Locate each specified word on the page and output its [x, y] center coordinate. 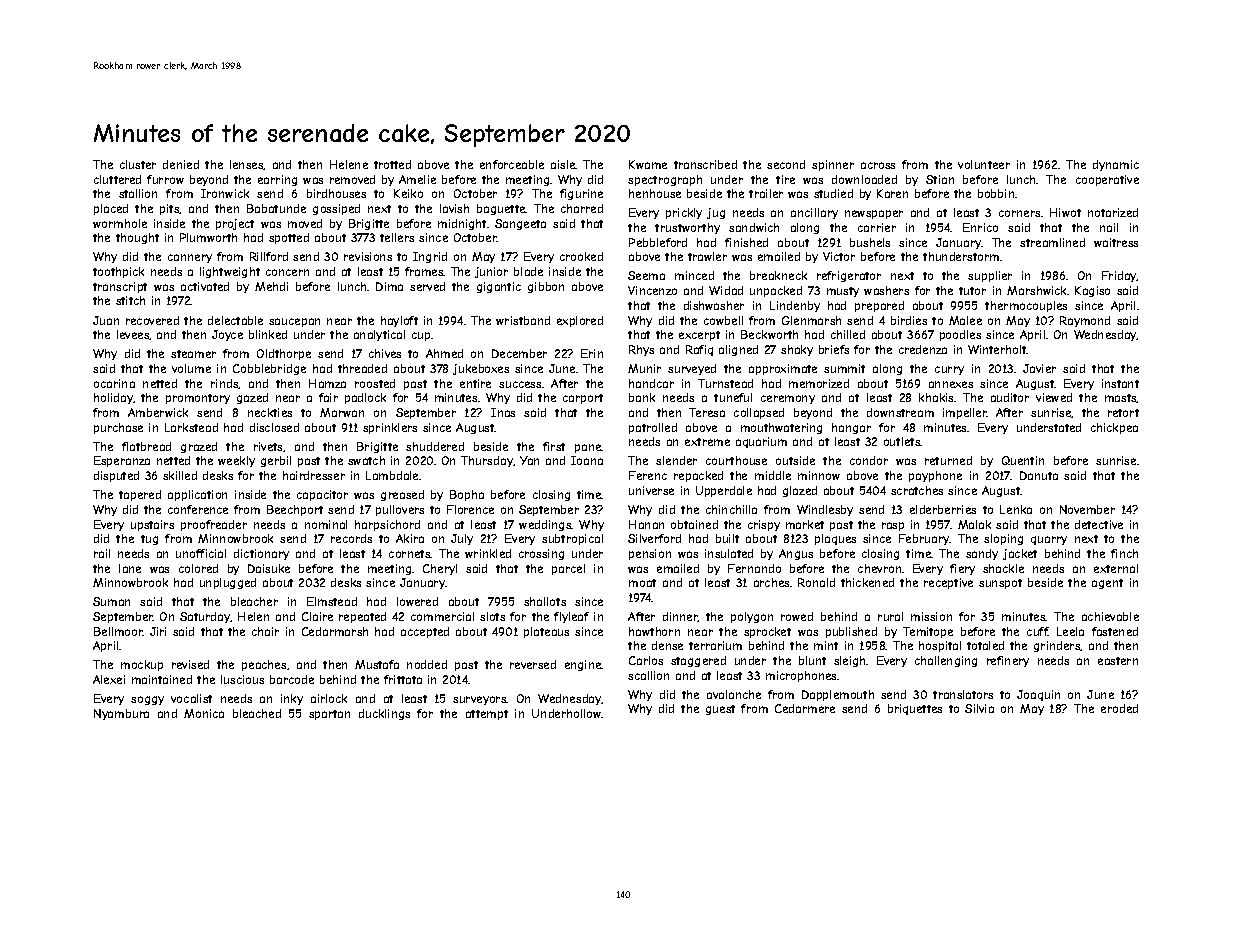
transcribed [705, 164]
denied [181, 164]
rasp [893, 526]
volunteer [984, 164]
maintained [162, 679]
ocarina [114, 383]
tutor [972, 291]
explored [580, 321]
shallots [545, 601]
